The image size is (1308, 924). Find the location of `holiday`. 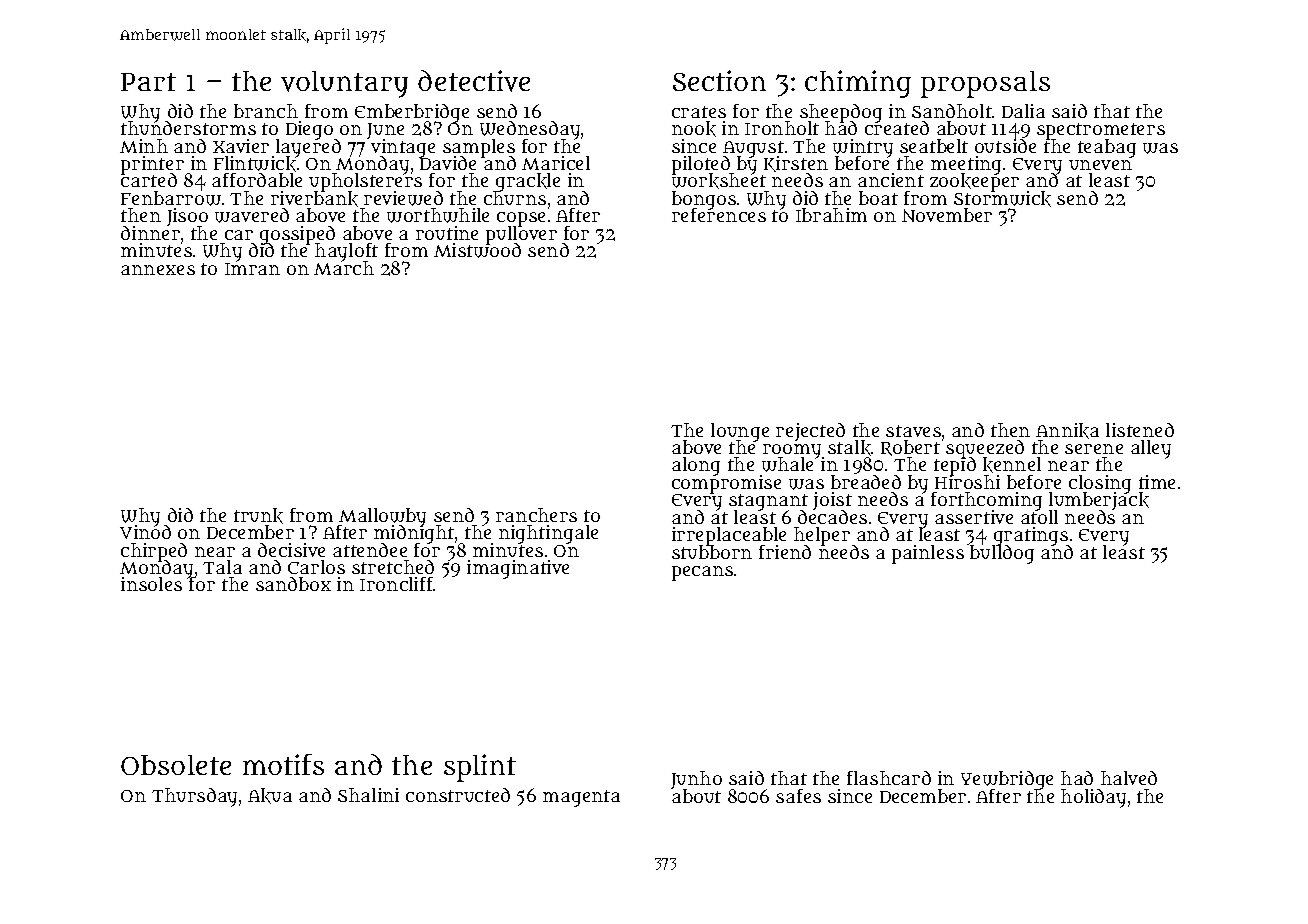

holiday is located at coordinates (1093, 798).
